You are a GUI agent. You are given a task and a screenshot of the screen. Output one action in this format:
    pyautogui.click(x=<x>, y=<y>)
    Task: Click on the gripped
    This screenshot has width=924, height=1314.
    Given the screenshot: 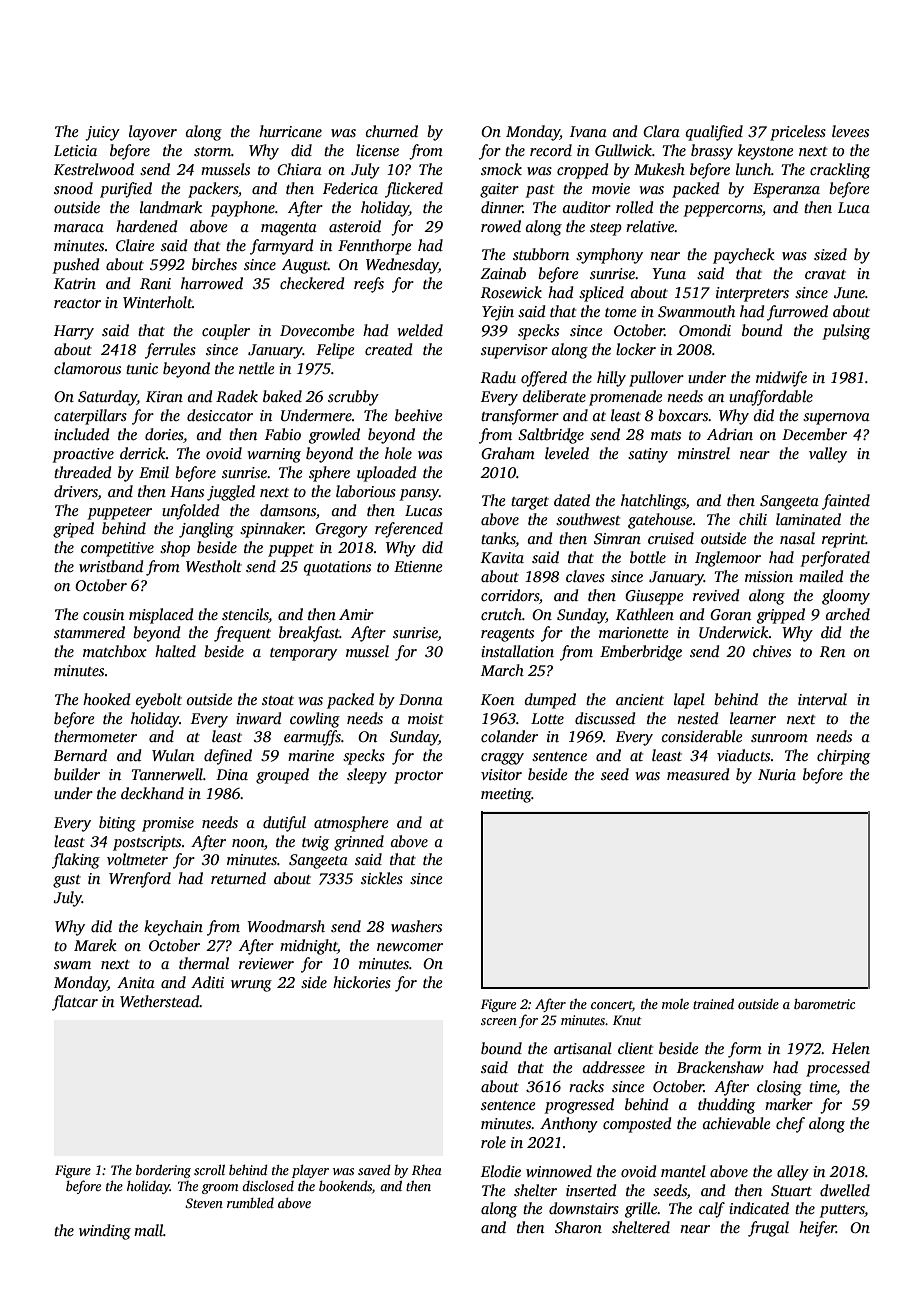 What is the action you would take?
    pyautogui.click(x=781, y=616)
